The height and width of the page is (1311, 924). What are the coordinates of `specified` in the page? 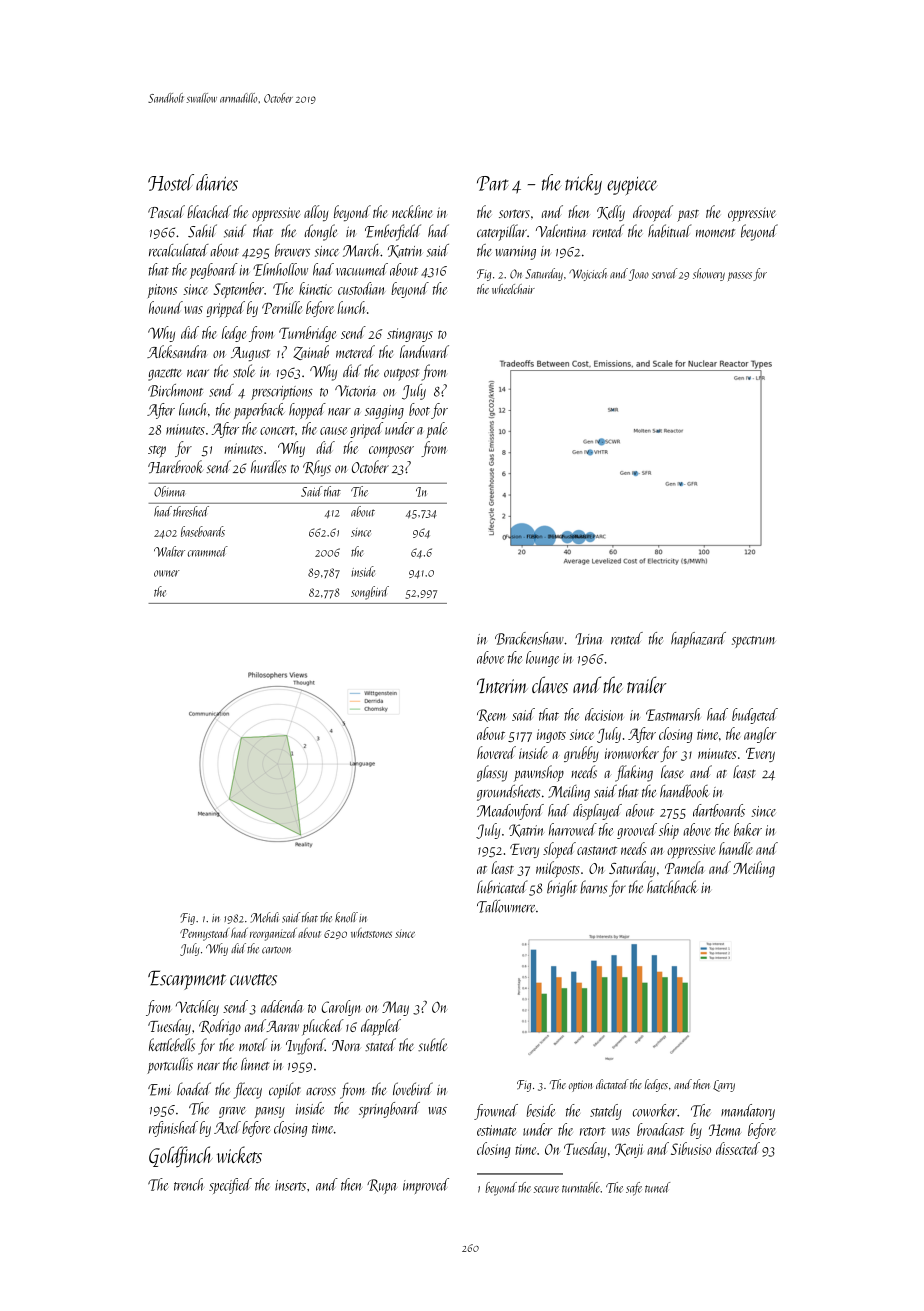 It's located at (230, 1186).
